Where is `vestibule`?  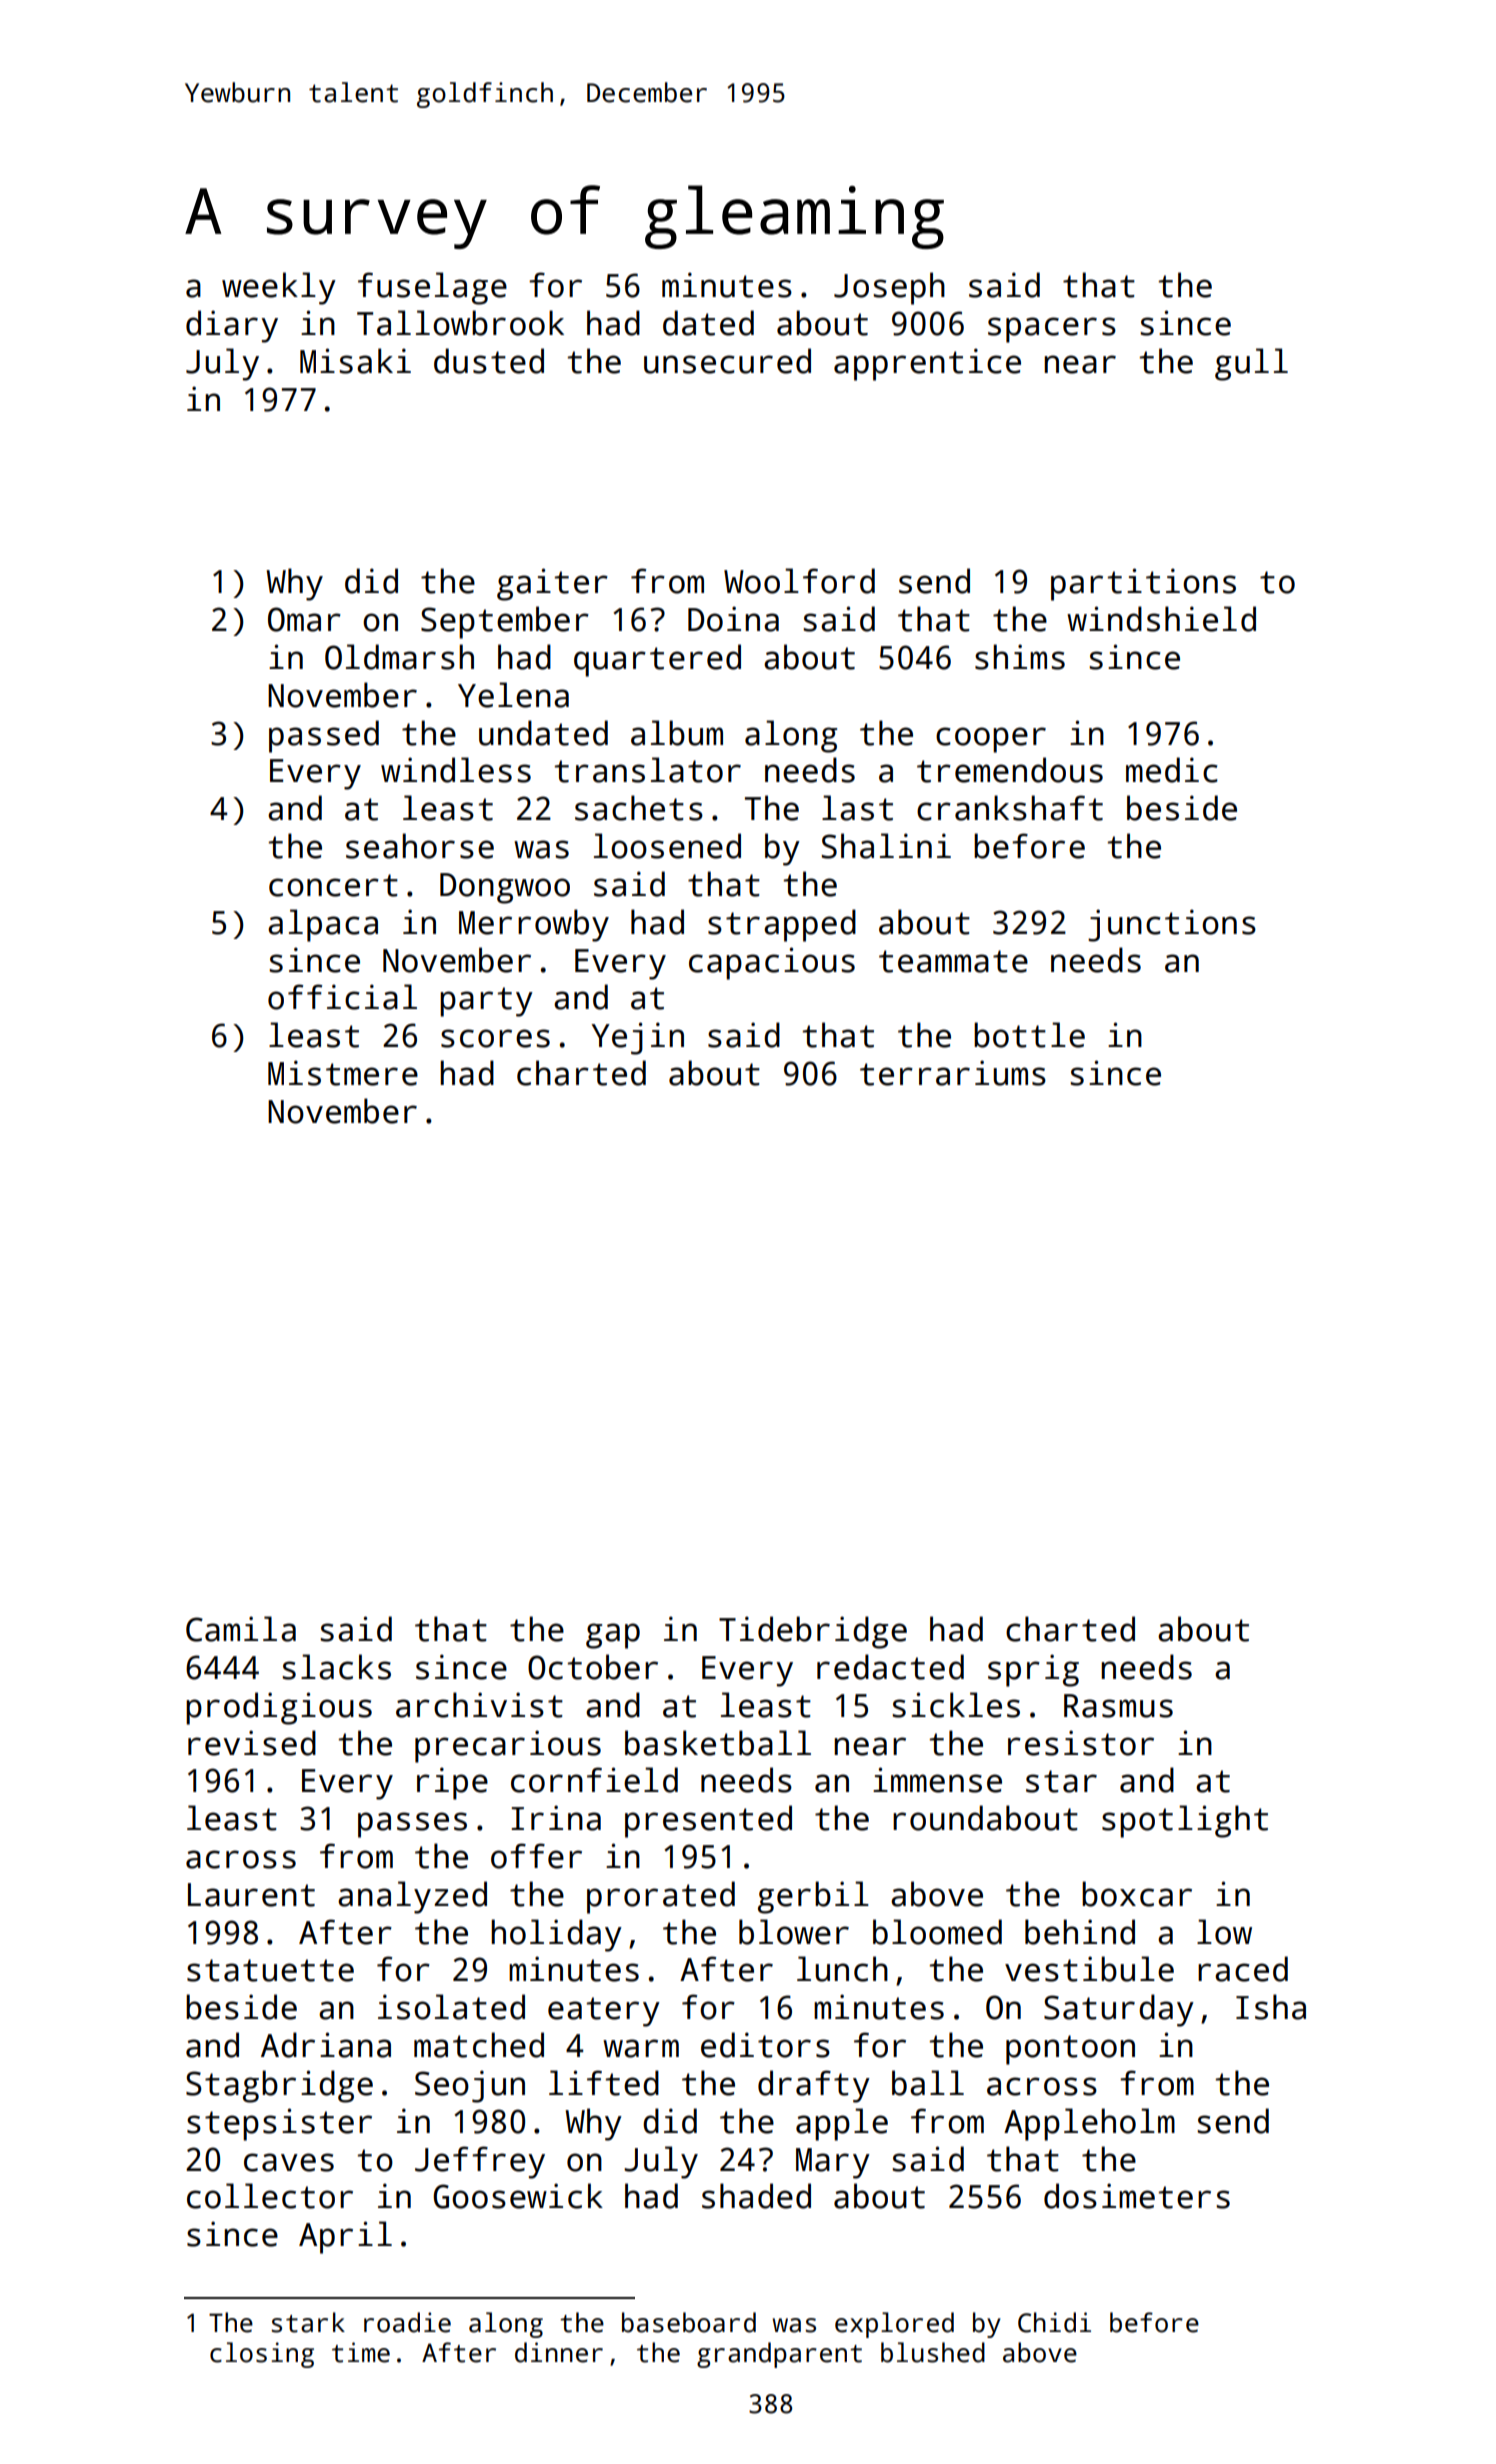 vestibule is located at coordinates (1089, 1969).
